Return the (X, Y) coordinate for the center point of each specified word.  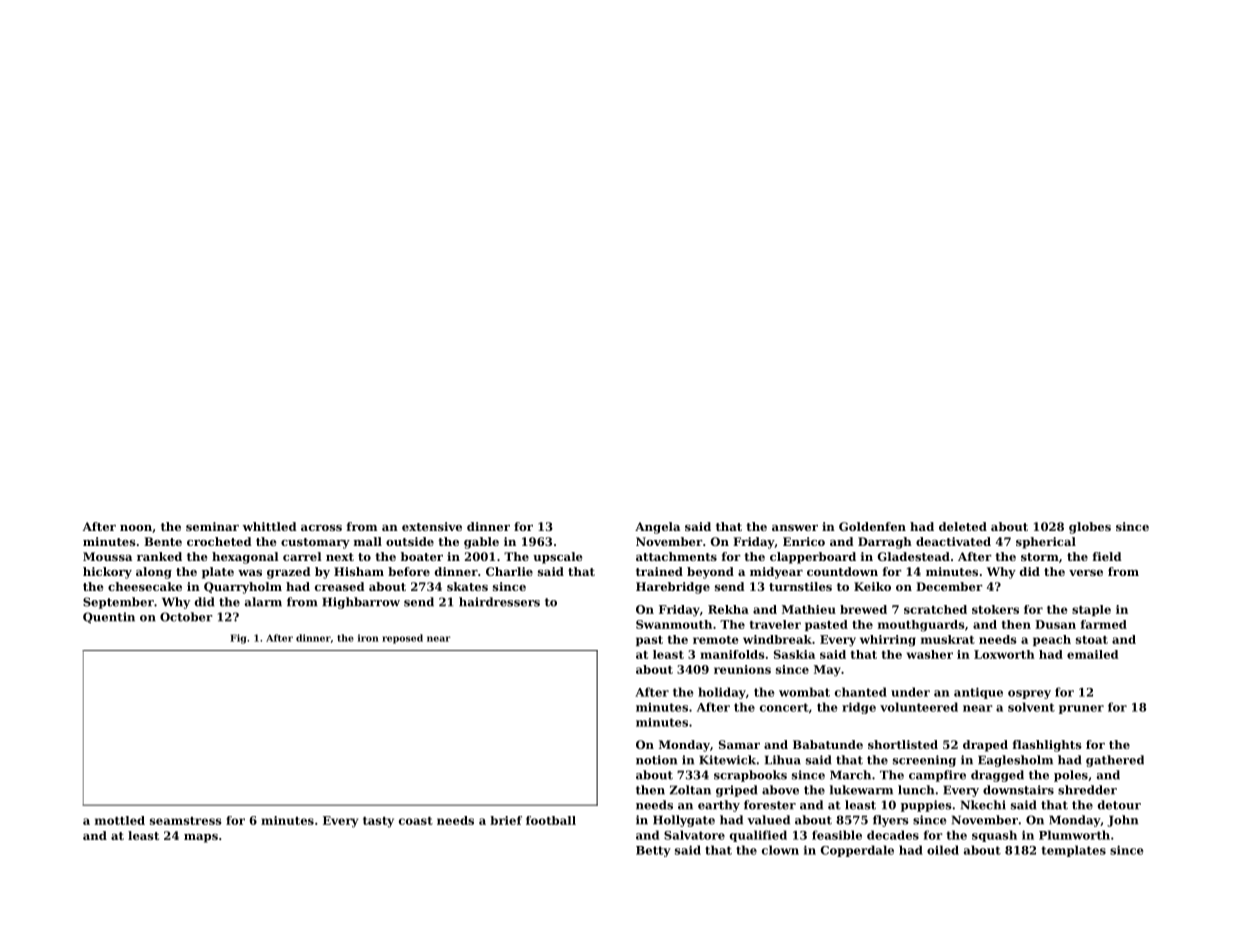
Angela (657, 528)
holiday (722, 693)
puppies (926, 806)
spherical (1046, 543)
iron (368, 638)
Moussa (107, 556)
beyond (710, 573)
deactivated (953, 541)
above (780, 790)
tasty (378, 822)
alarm (263, 602)
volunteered (919, 707)
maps (201, 838)
